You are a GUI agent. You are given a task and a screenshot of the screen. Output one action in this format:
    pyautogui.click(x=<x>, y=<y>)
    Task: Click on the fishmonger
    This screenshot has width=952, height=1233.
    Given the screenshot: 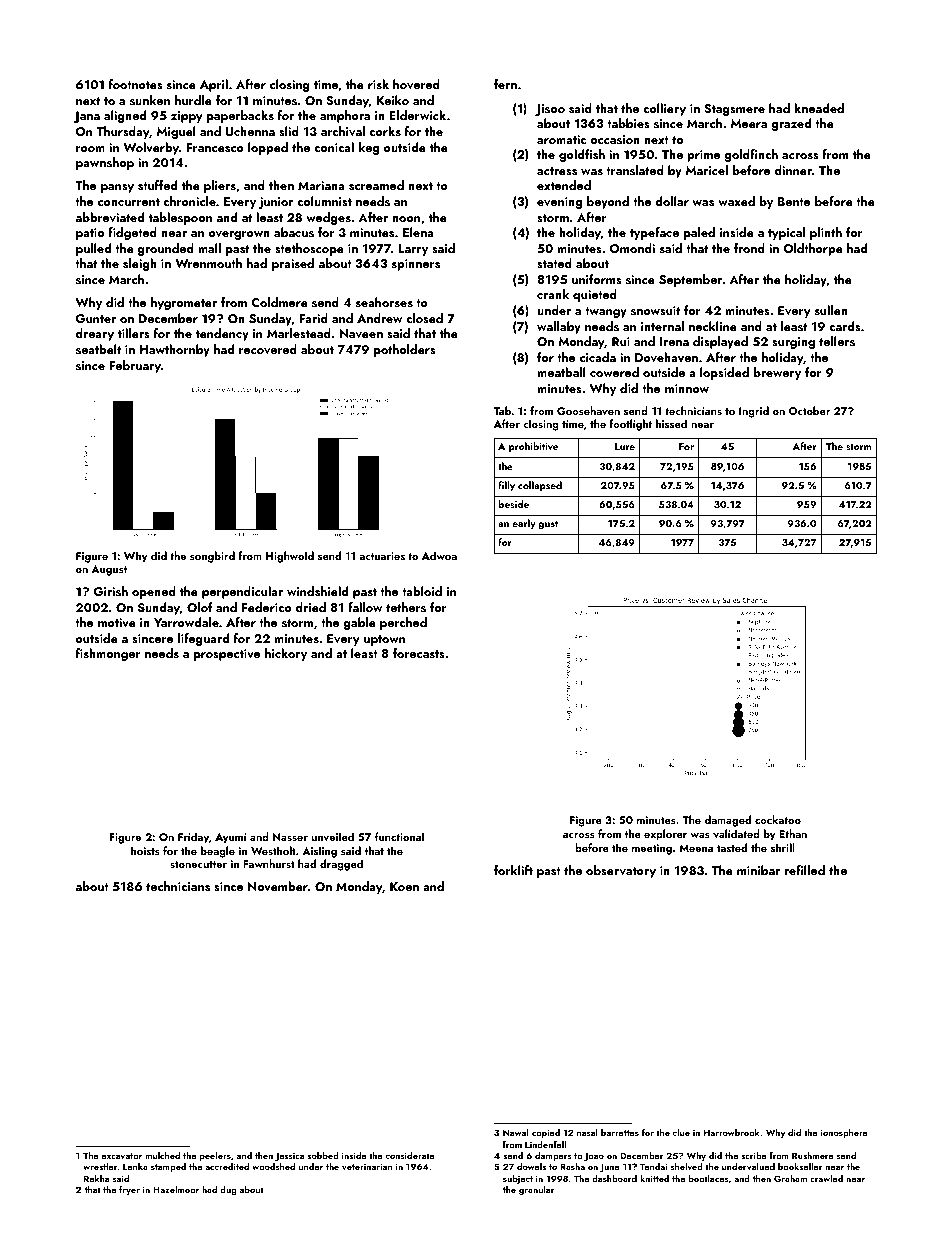 What is the action you would take?
    pyautogui.click(x=108, y=654)
